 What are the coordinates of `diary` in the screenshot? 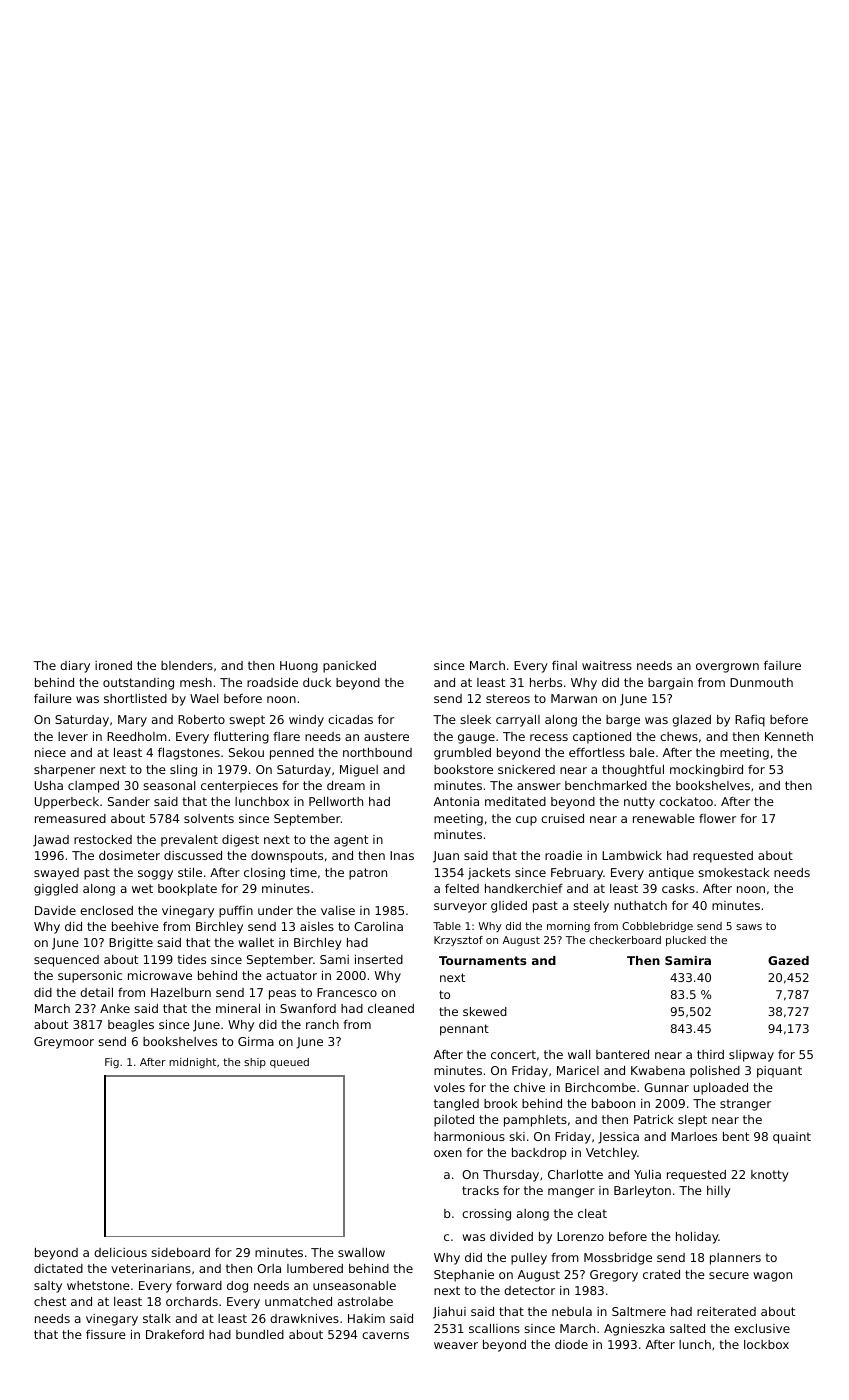 It's located at (75, 667).
